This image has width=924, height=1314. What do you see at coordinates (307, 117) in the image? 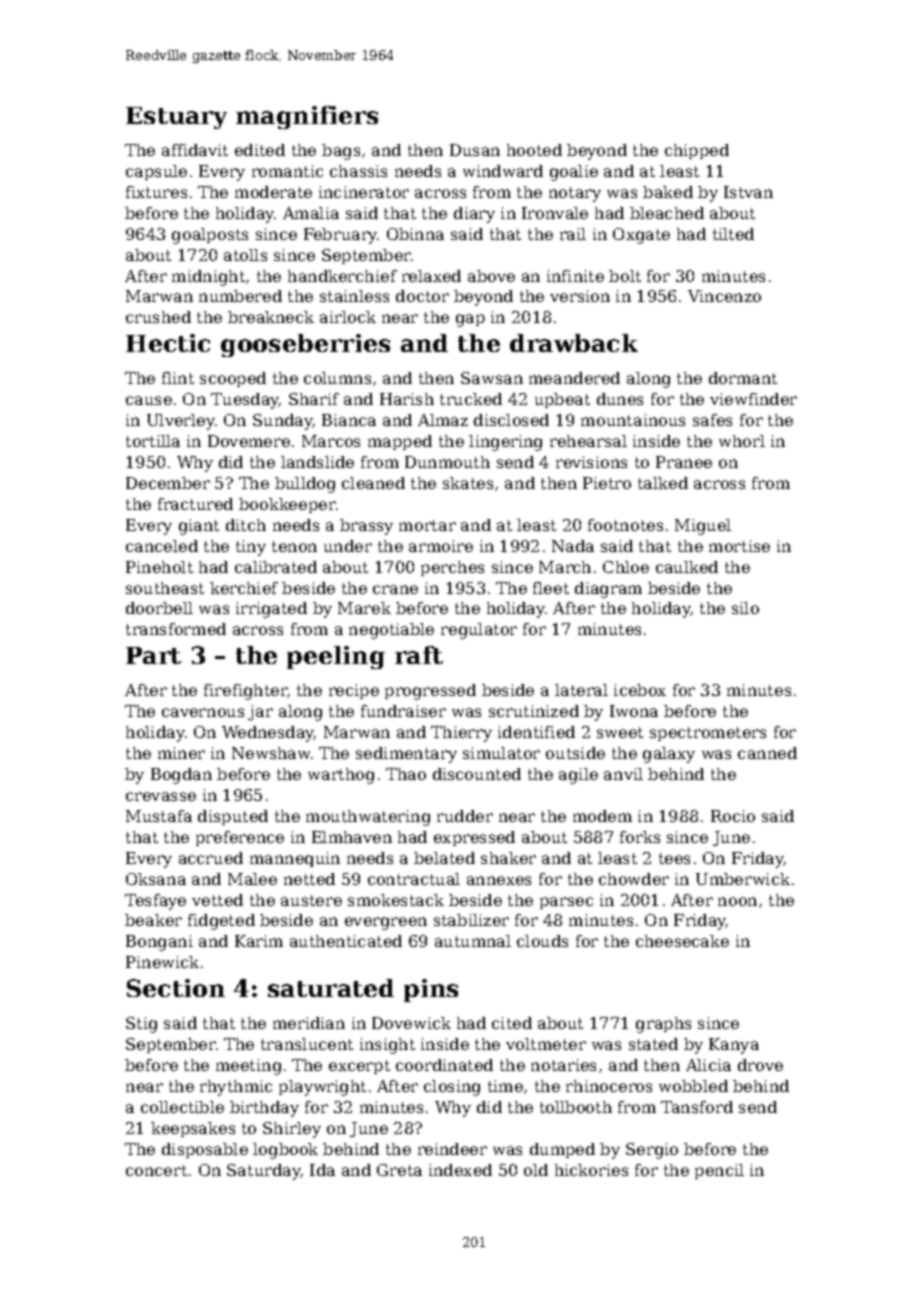
I see `magnifiers` at bounding box center [307, 117].
